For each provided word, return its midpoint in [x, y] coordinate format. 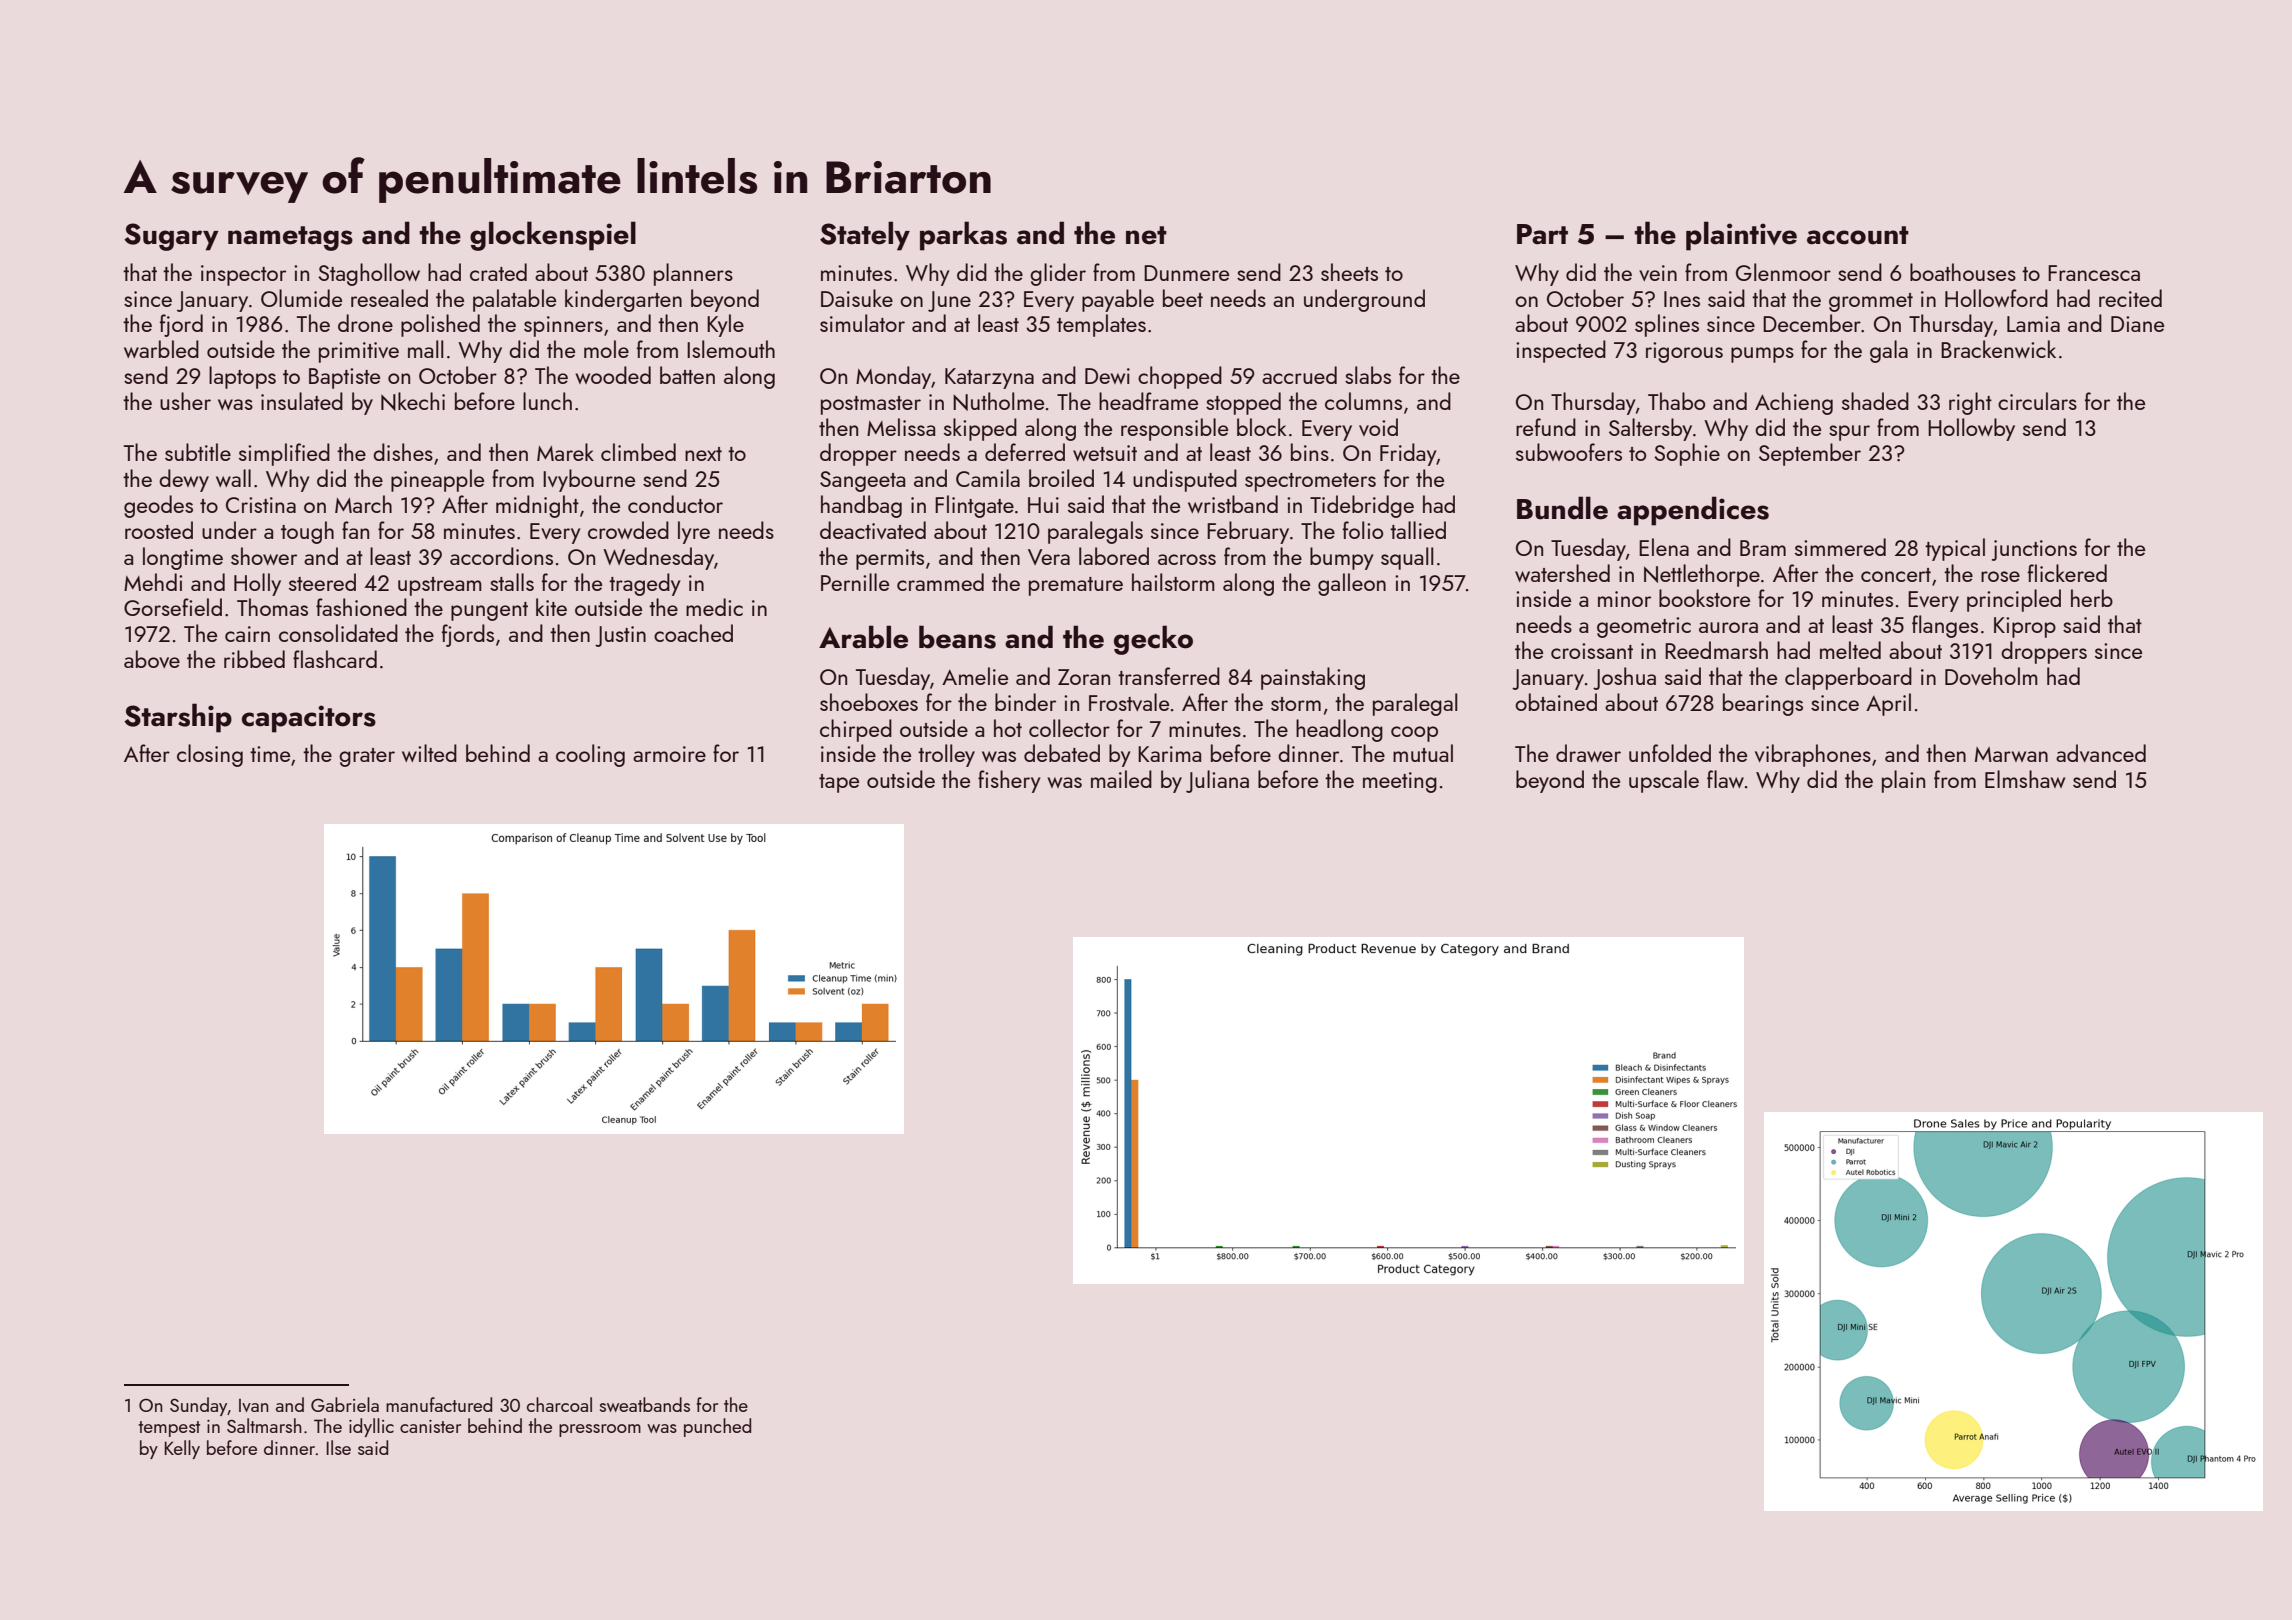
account [1858, 235]
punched [717, 1427]
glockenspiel [553, 236]
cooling [590, 755]
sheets [1349, 272]
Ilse [338, 1447]
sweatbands [645, 1404]
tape [839, 783]
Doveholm [1991, 676]
